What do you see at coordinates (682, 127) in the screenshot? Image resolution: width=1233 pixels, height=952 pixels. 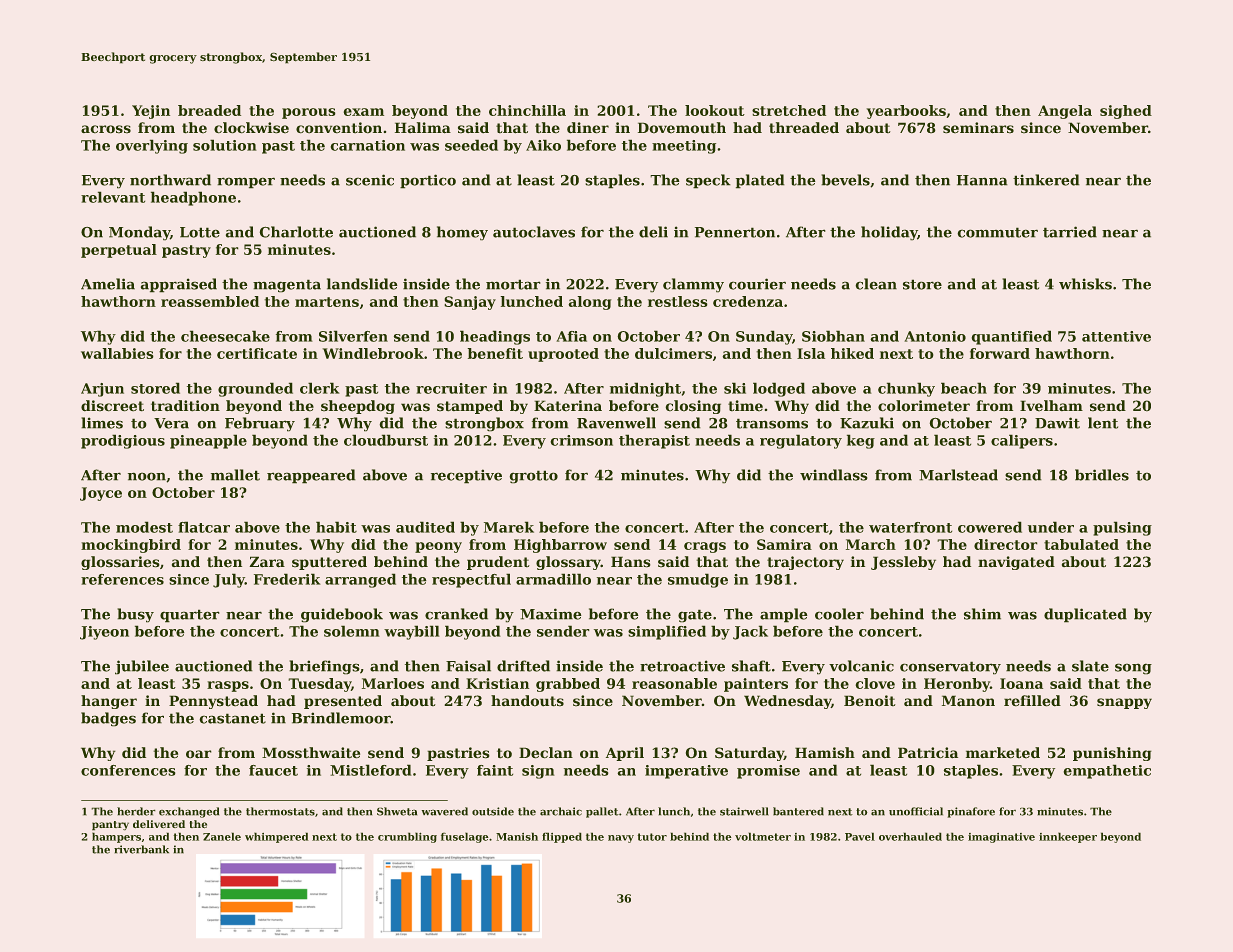 I see `Dovemouth` at bounding box center [682, 127].
